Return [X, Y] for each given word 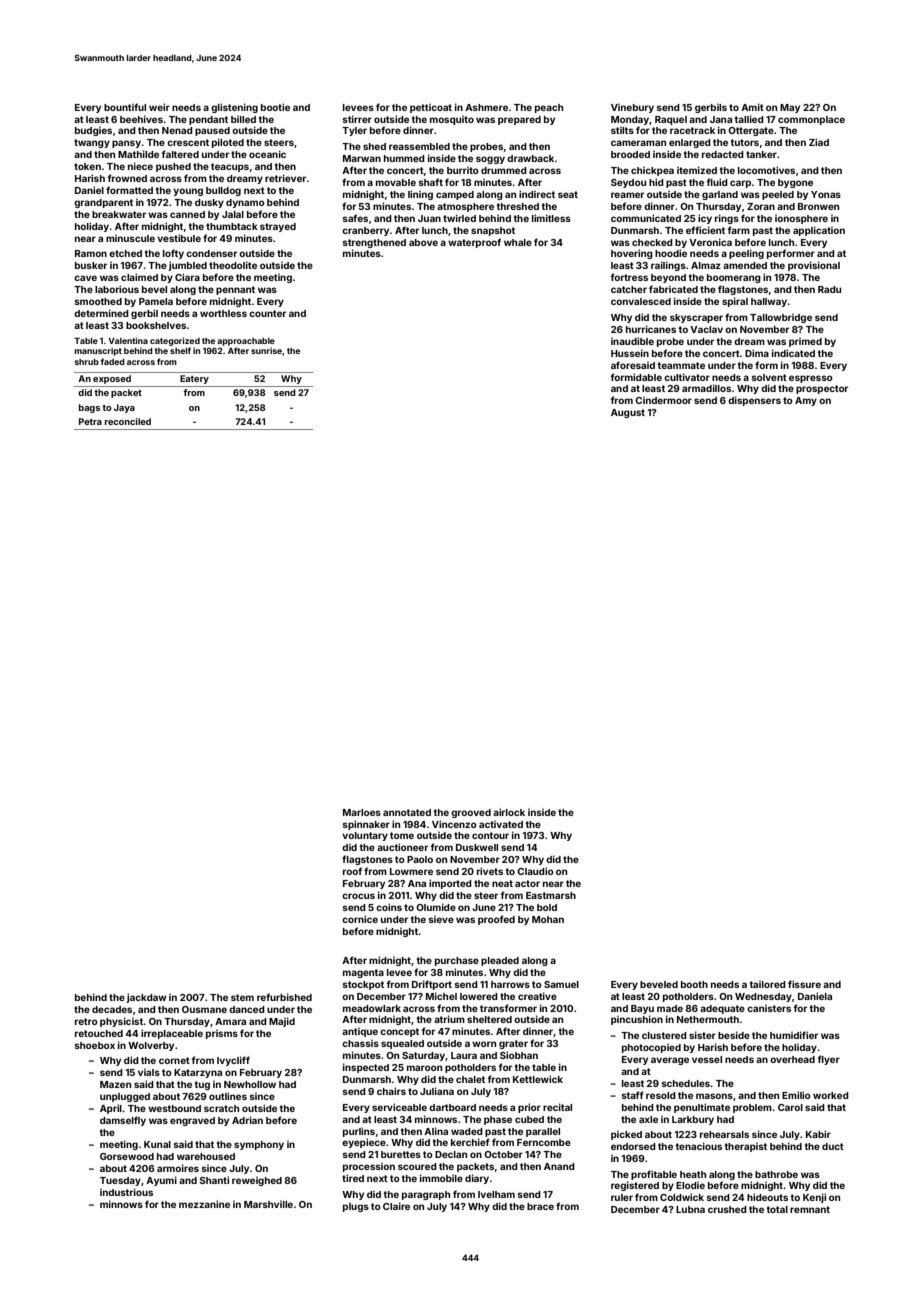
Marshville [268, 1204]
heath [693, 1174]
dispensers [754, 401]
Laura [464, 1055]
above [423, 242]
